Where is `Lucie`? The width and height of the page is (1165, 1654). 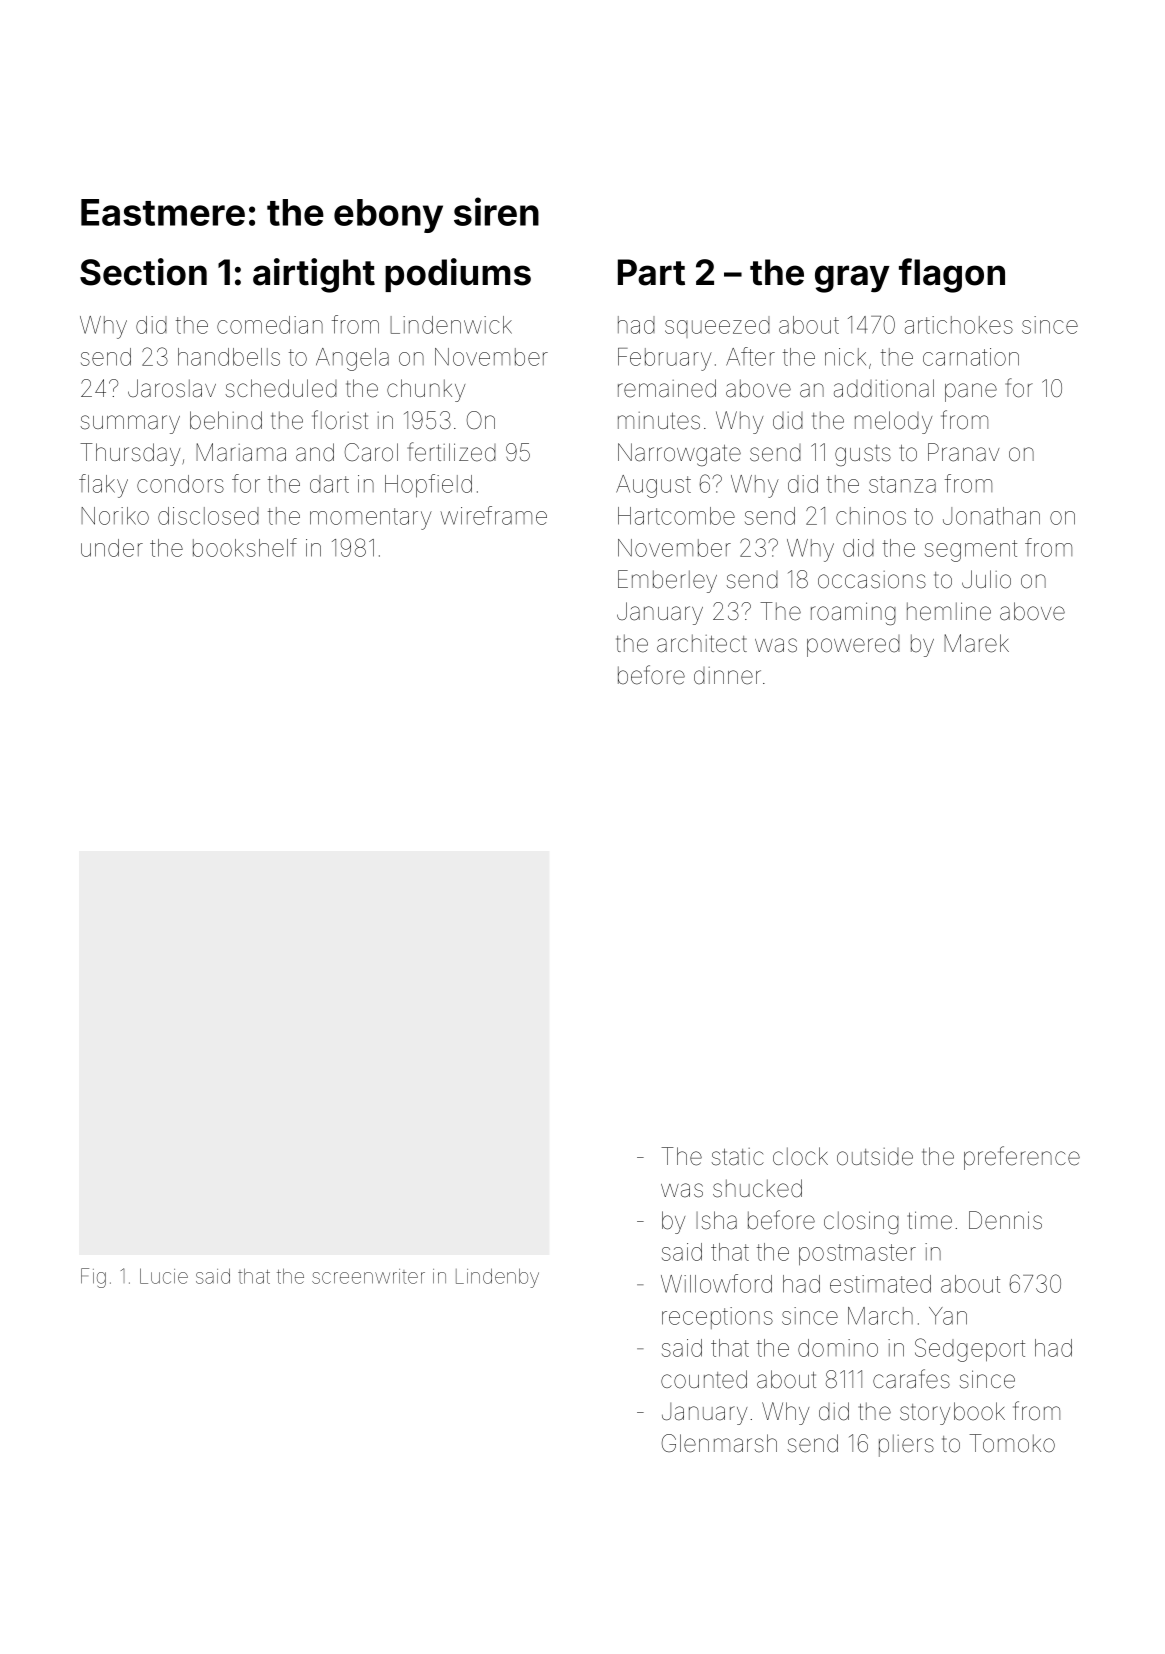
Lucie is located at coordinates (164, 1276).
